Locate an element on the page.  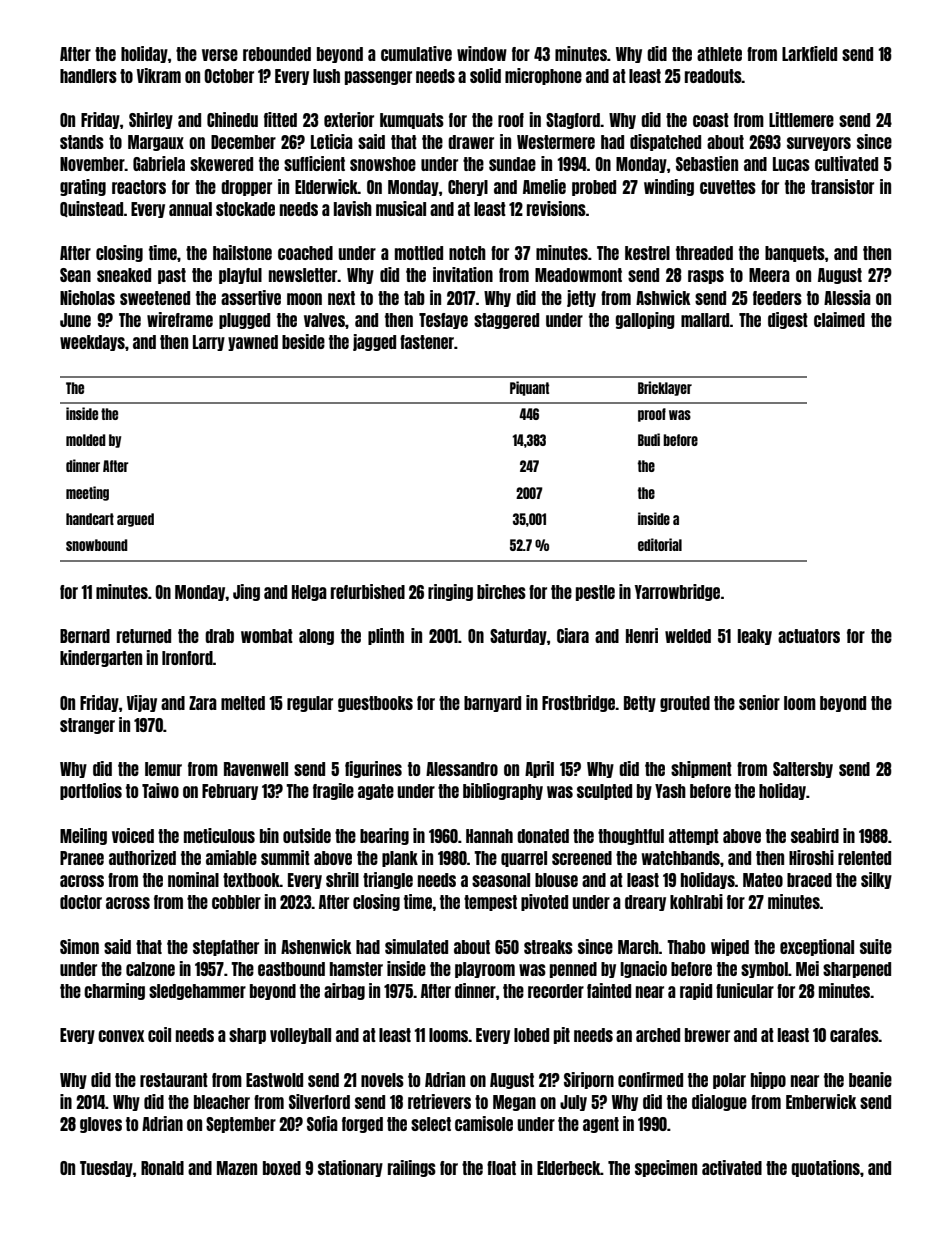
jagged is located at coordinates (374, 342).
